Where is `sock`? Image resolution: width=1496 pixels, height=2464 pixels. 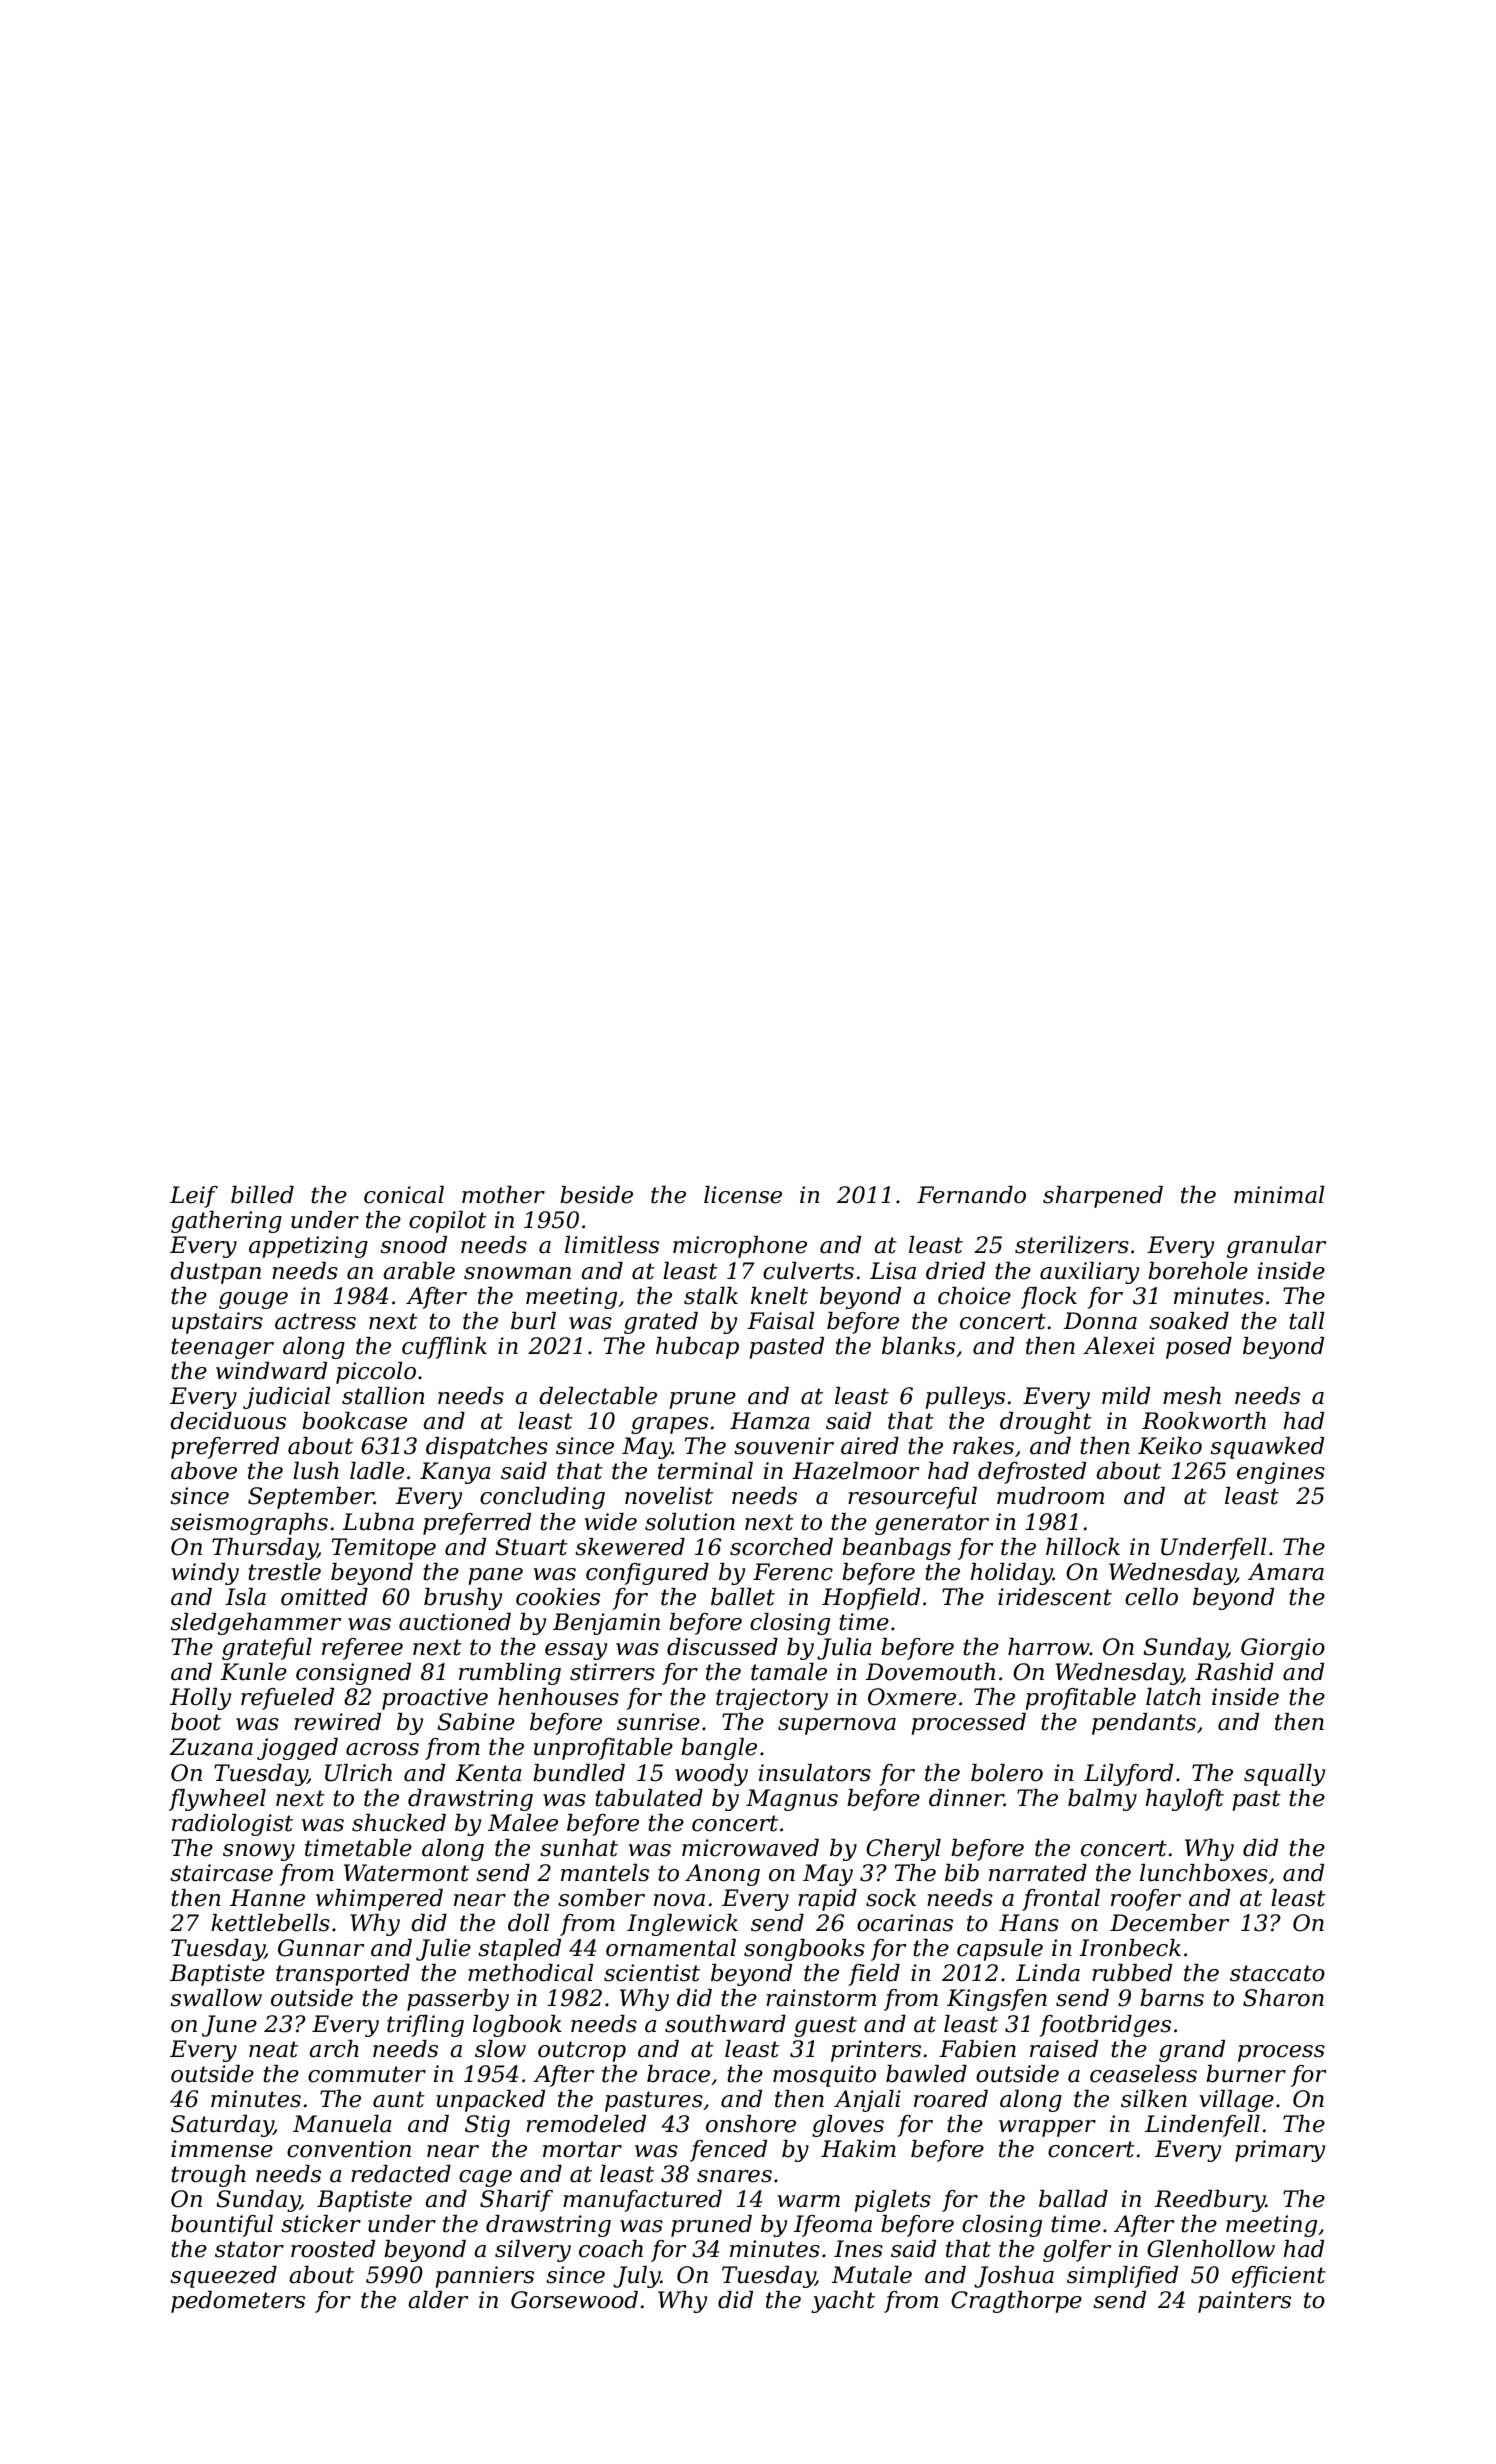
sock is located at coordinates (891, 1898).
